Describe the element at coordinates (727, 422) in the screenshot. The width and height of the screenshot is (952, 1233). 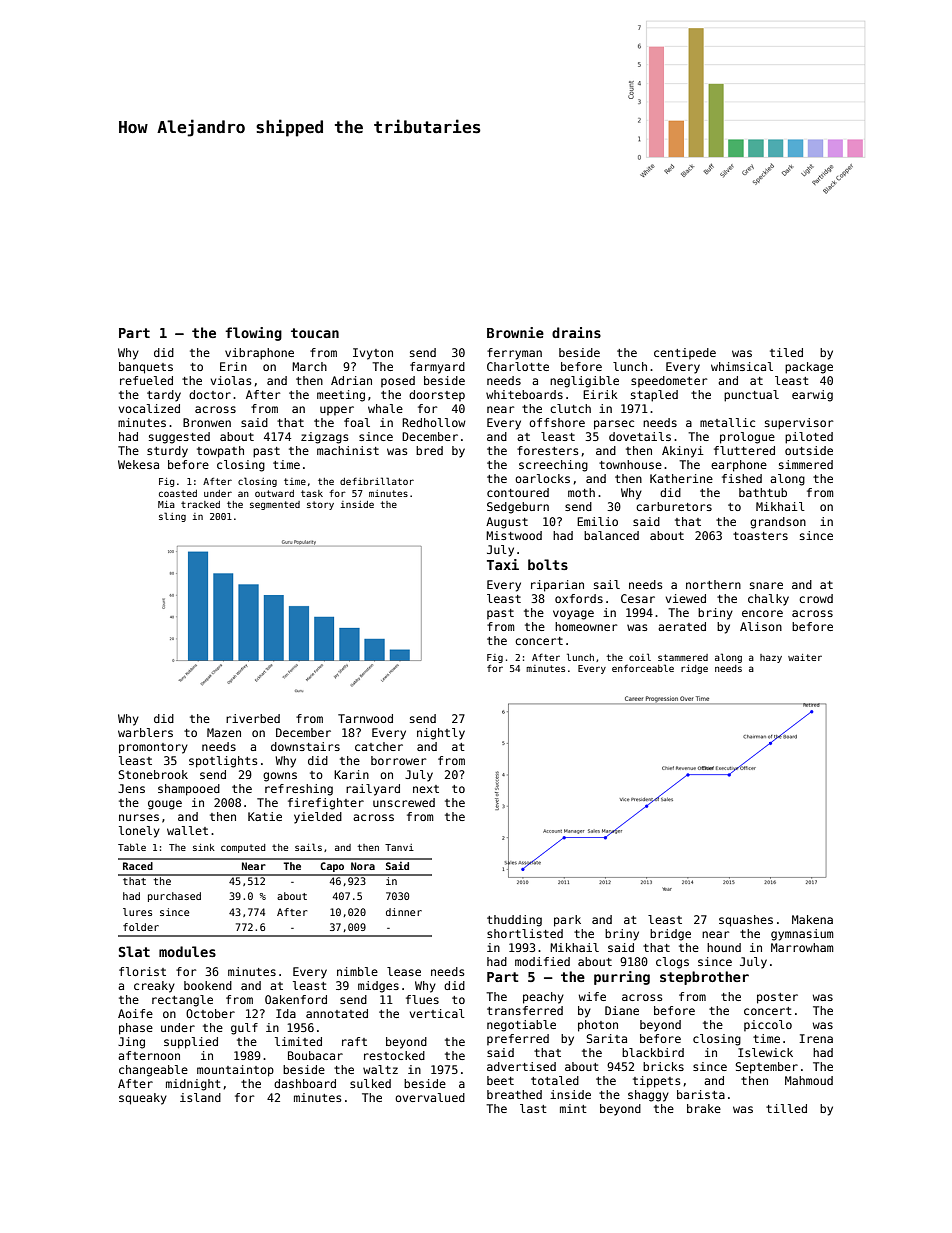
I see `metallic` at that location.
